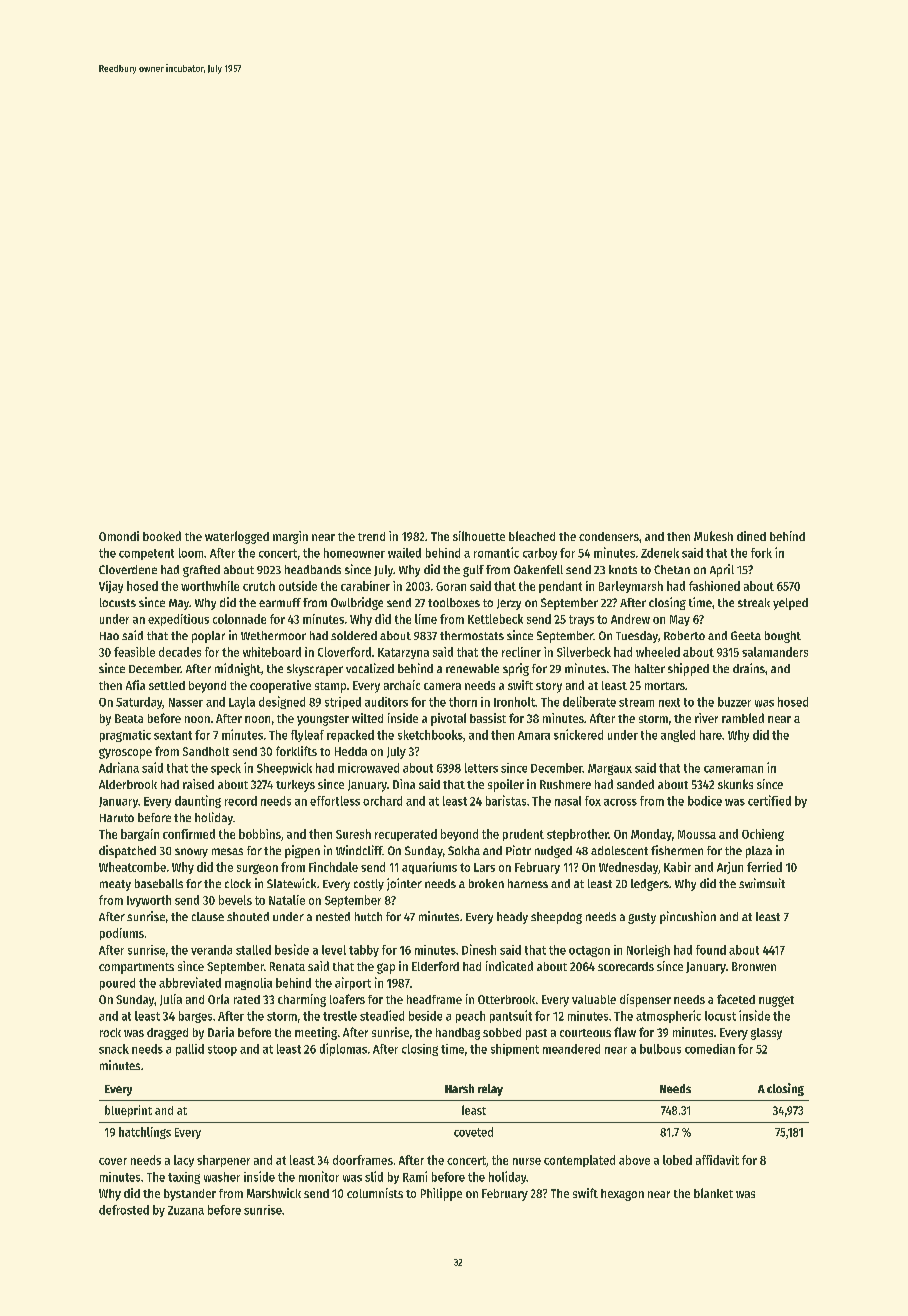 The height and width of the document is (1316, 908). What do you see at coordinates (668, 1016) in the document?
I see `atmospheric` at bounding box center [668, 1016].
